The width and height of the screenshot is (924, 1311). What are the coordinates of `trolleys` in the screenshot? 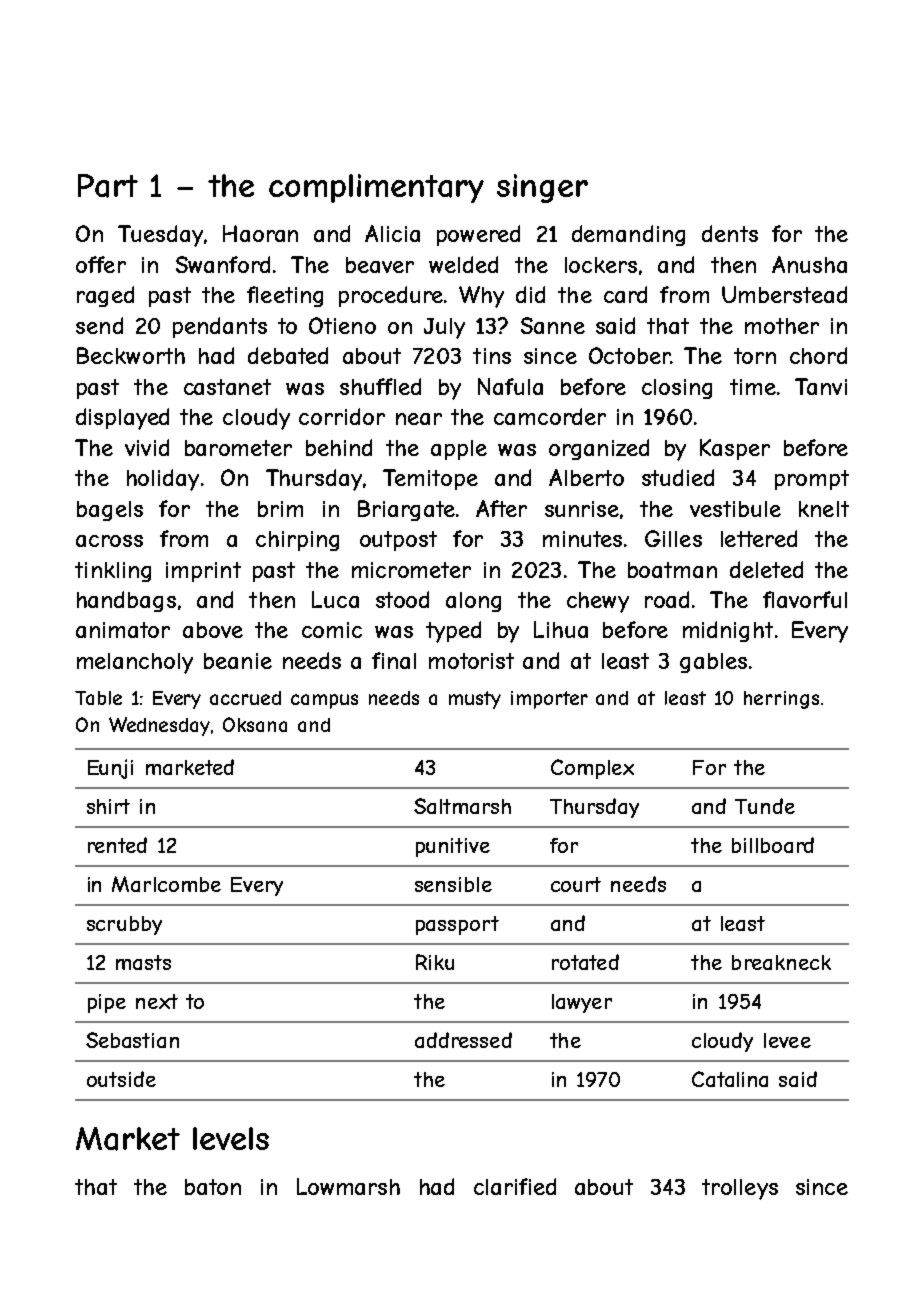 It's located at (740, 1189).
